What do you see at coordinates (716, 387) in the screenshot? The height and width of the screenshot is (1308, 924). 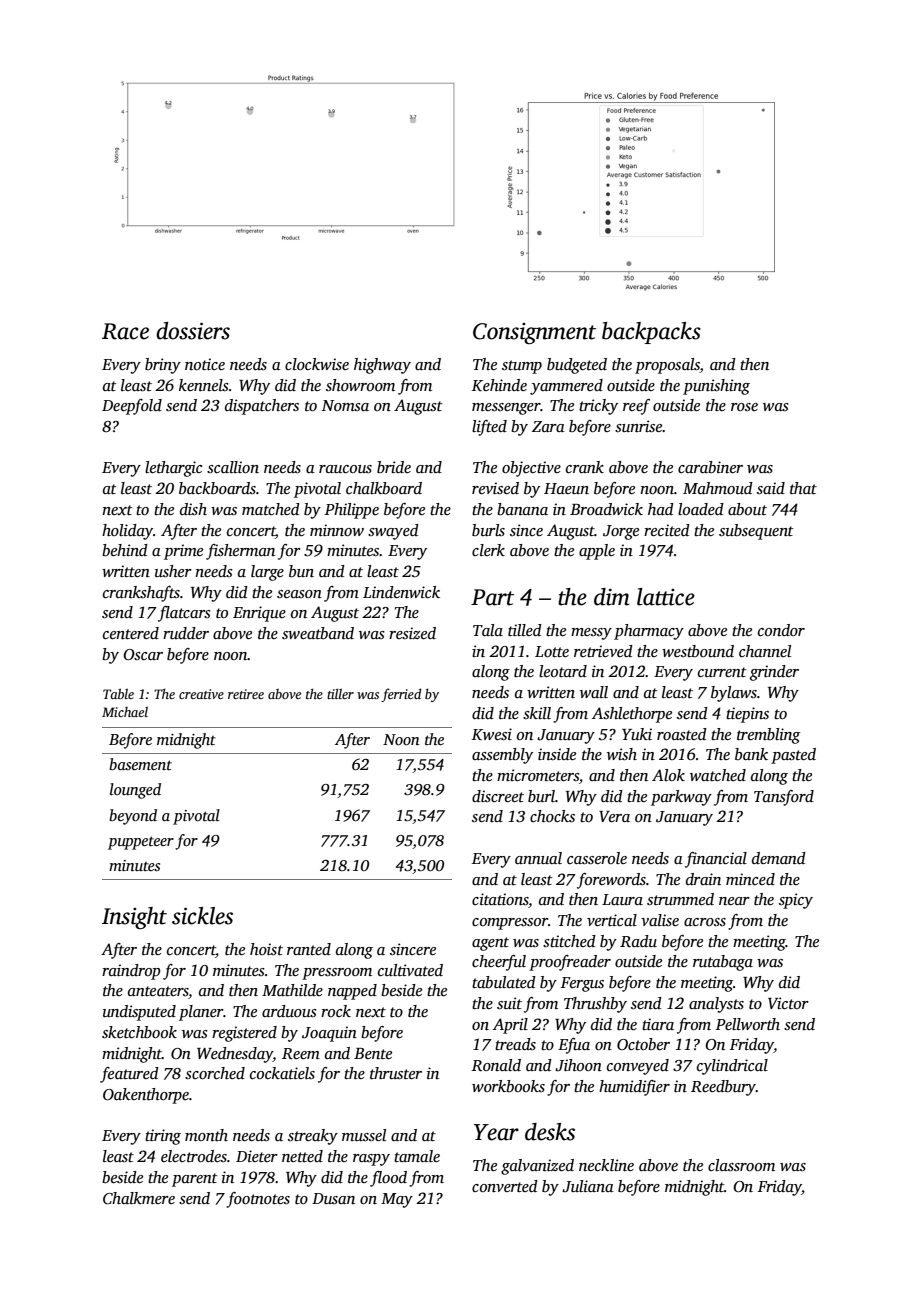 I see `punishing` at bounding box center [716, 387].
